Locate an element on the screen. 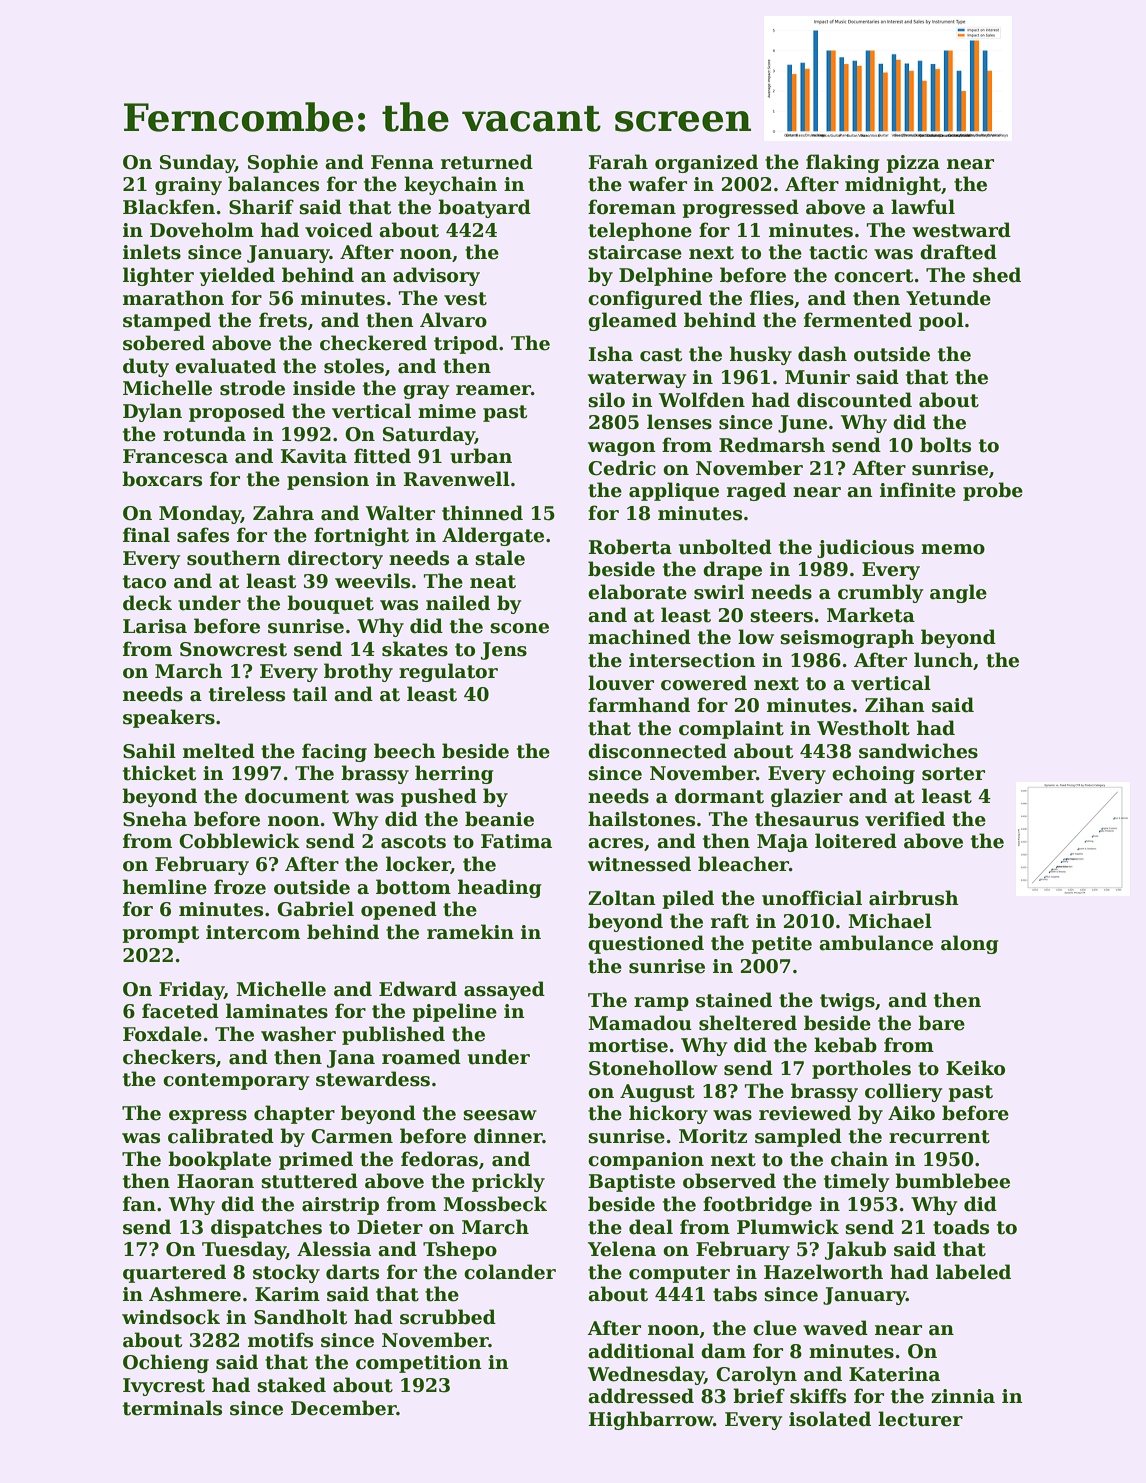  Yetunde is located at coordinates (948, 298).
